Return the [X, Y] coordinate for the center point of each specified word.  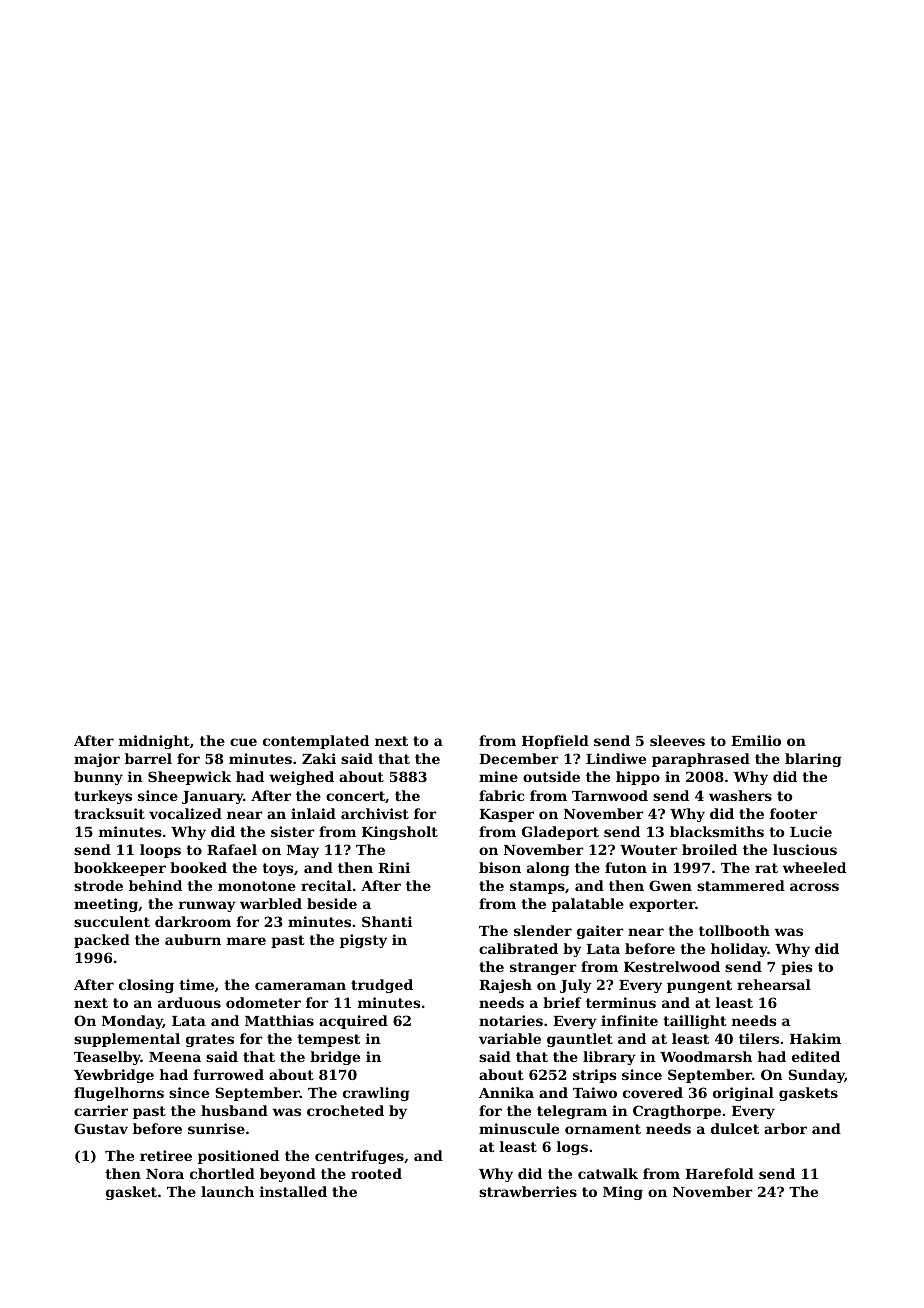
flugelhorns [119, 1094]
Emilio [756, 740]
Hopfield [555, 742]
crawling [376, 1094]
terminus [621, 1002]
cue [243, 742]
